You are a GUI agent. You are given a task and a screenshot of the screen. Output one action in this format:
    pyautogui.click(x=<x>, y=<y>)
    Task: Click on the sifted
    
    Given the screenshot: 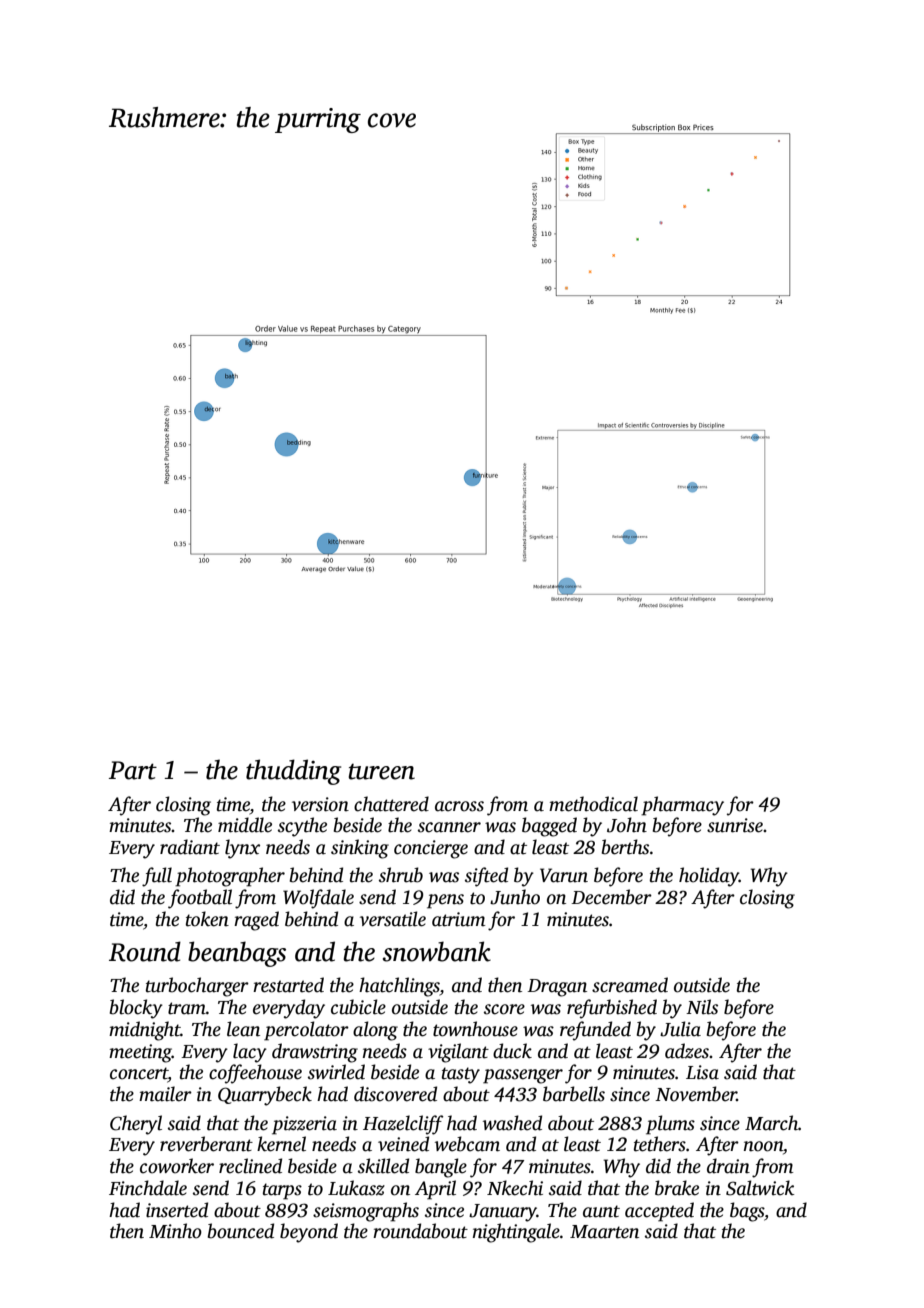 What is the action you would take?
    pyautogui.click(x=486, y=877)
